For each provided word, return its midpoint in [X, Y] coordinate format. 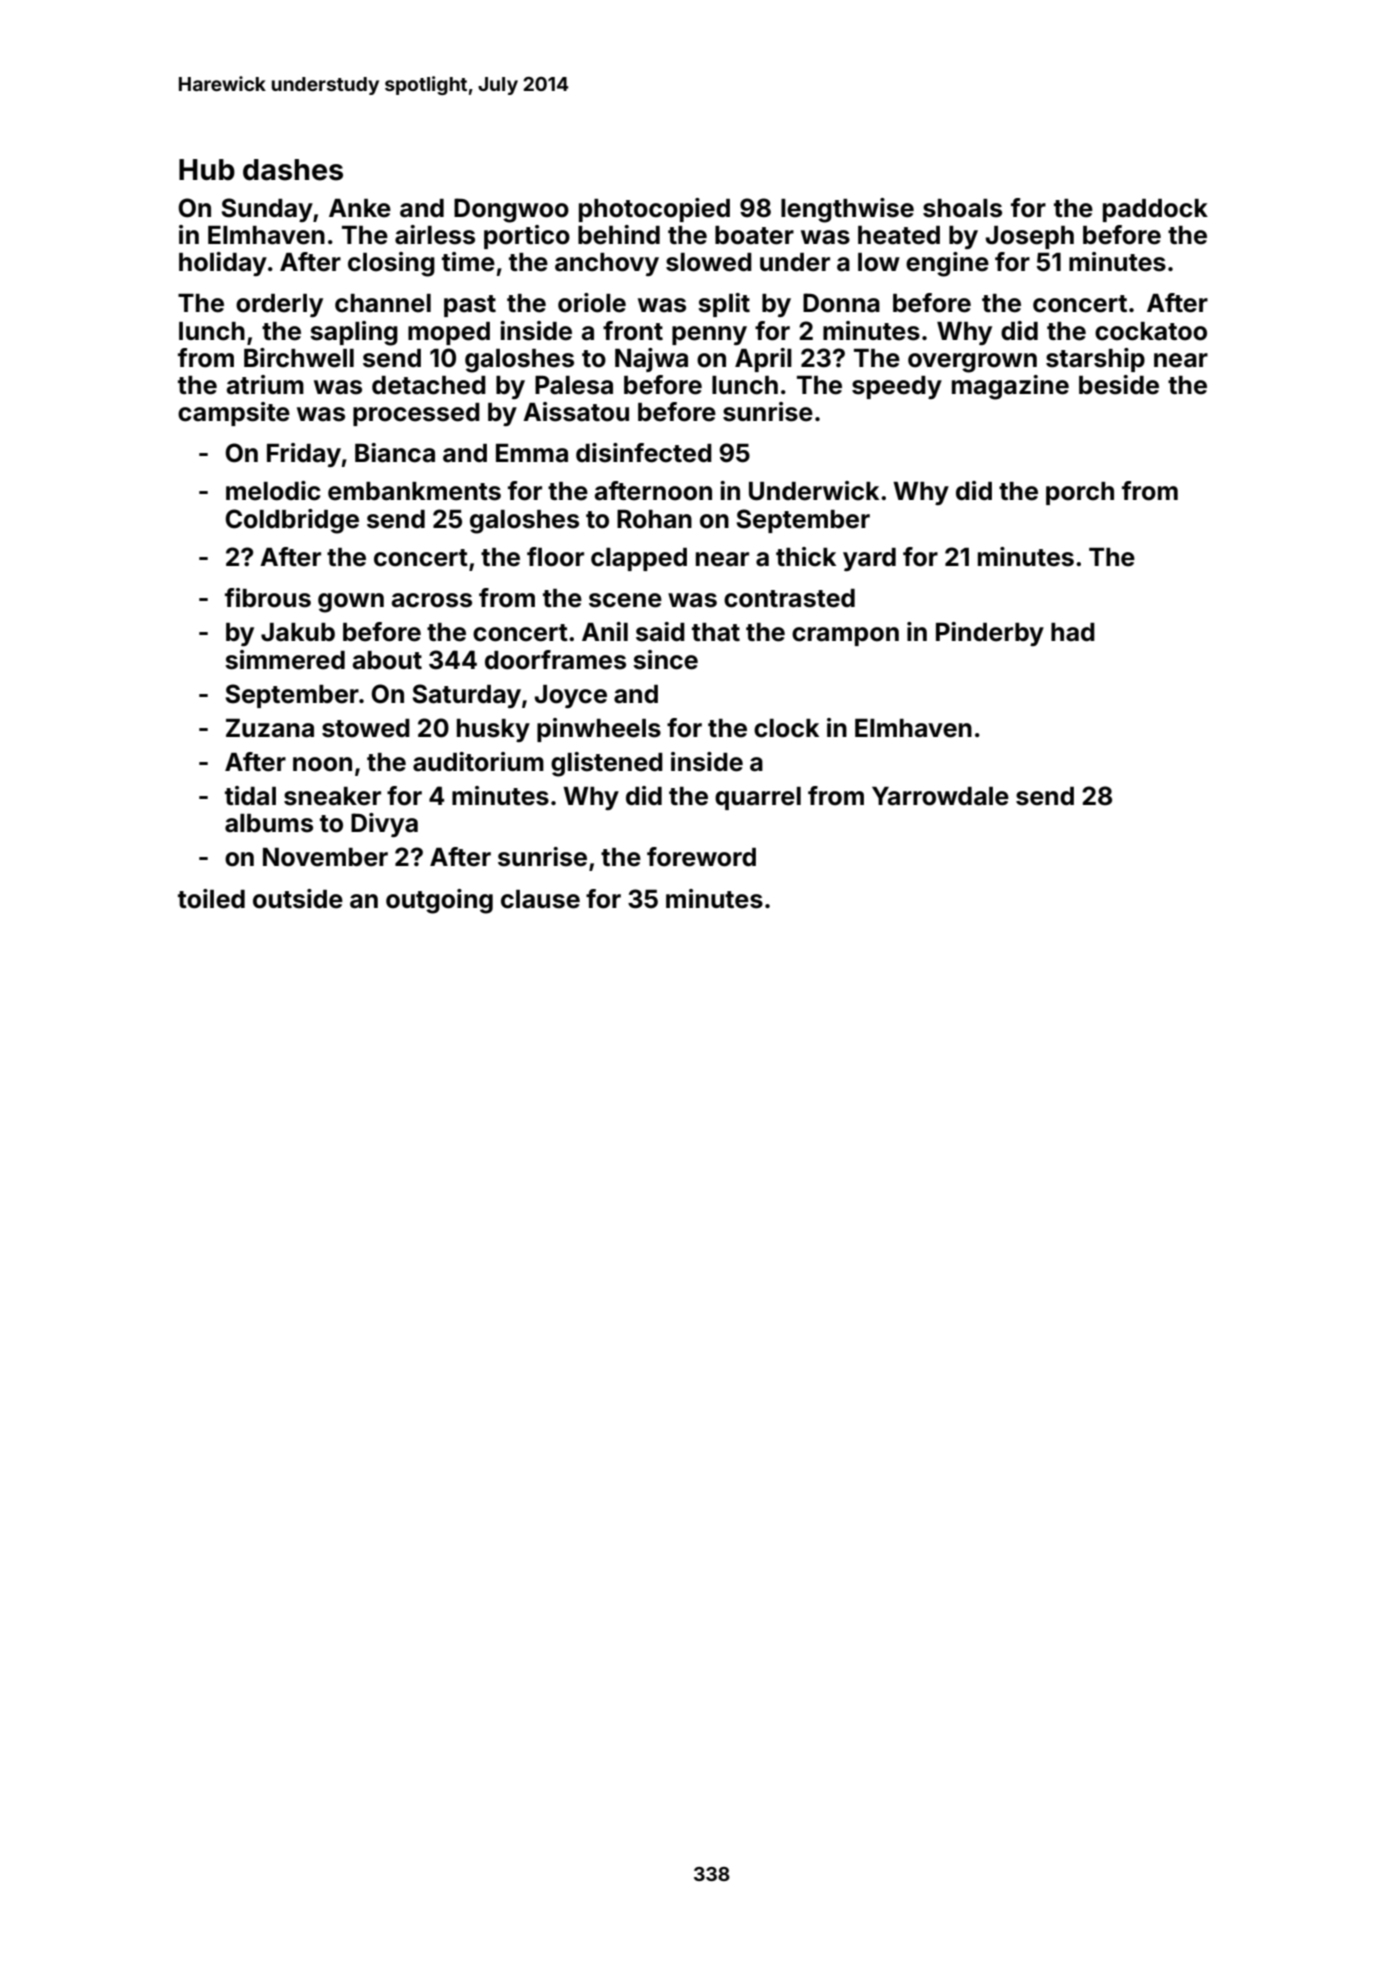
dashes [293, 170]
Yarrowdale [940, 796]
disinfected [644, 453]
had [1073, 632]
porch [1080, 493]
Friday [304, 455]
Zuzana [270, 728]
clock [786, 728]
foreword [701, 857]
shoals [962, 208]
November [325, 857]
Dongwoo [511, 210]
